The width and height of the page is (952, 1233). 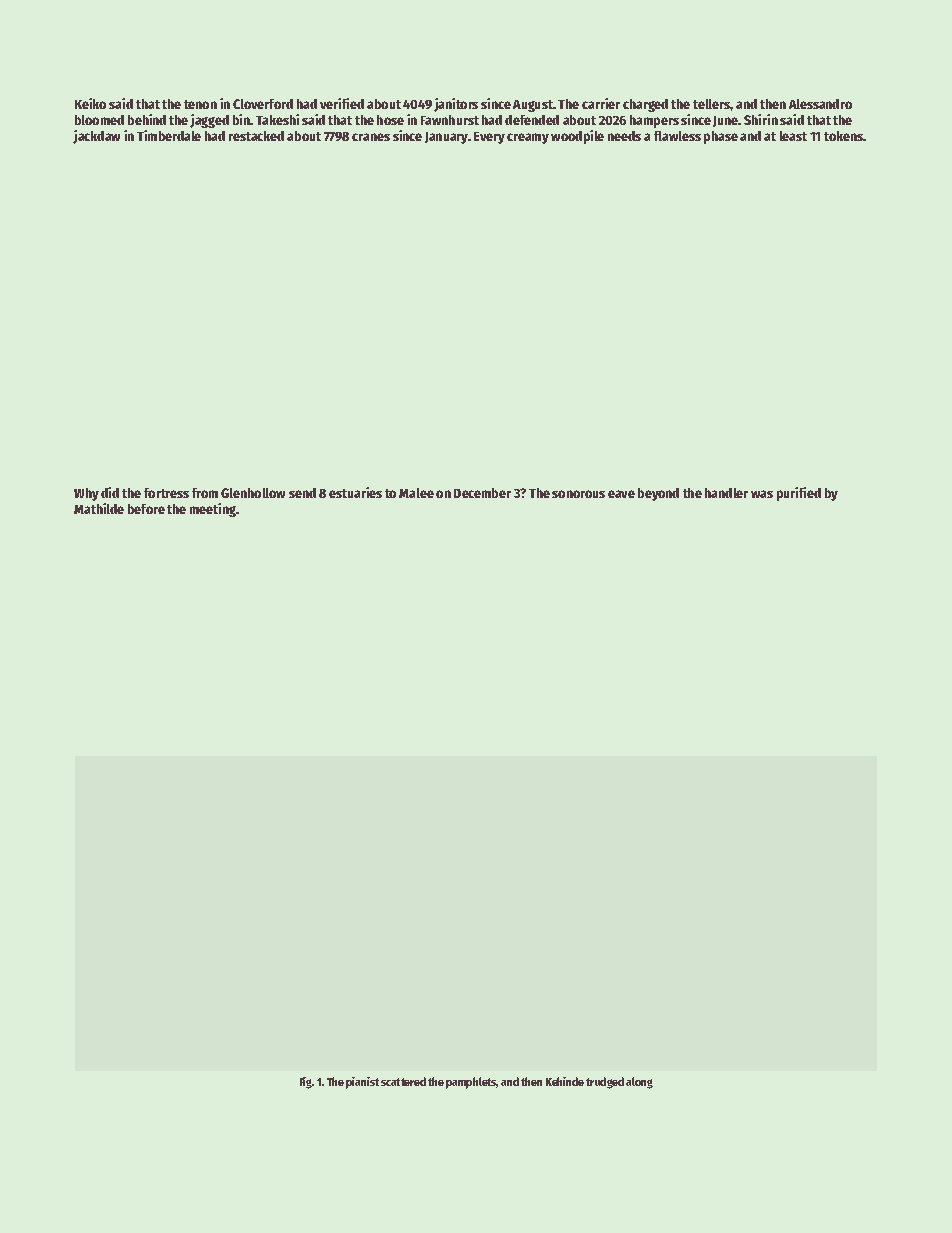 I want to click on pamphlets, so click(x=471, y=1083).
